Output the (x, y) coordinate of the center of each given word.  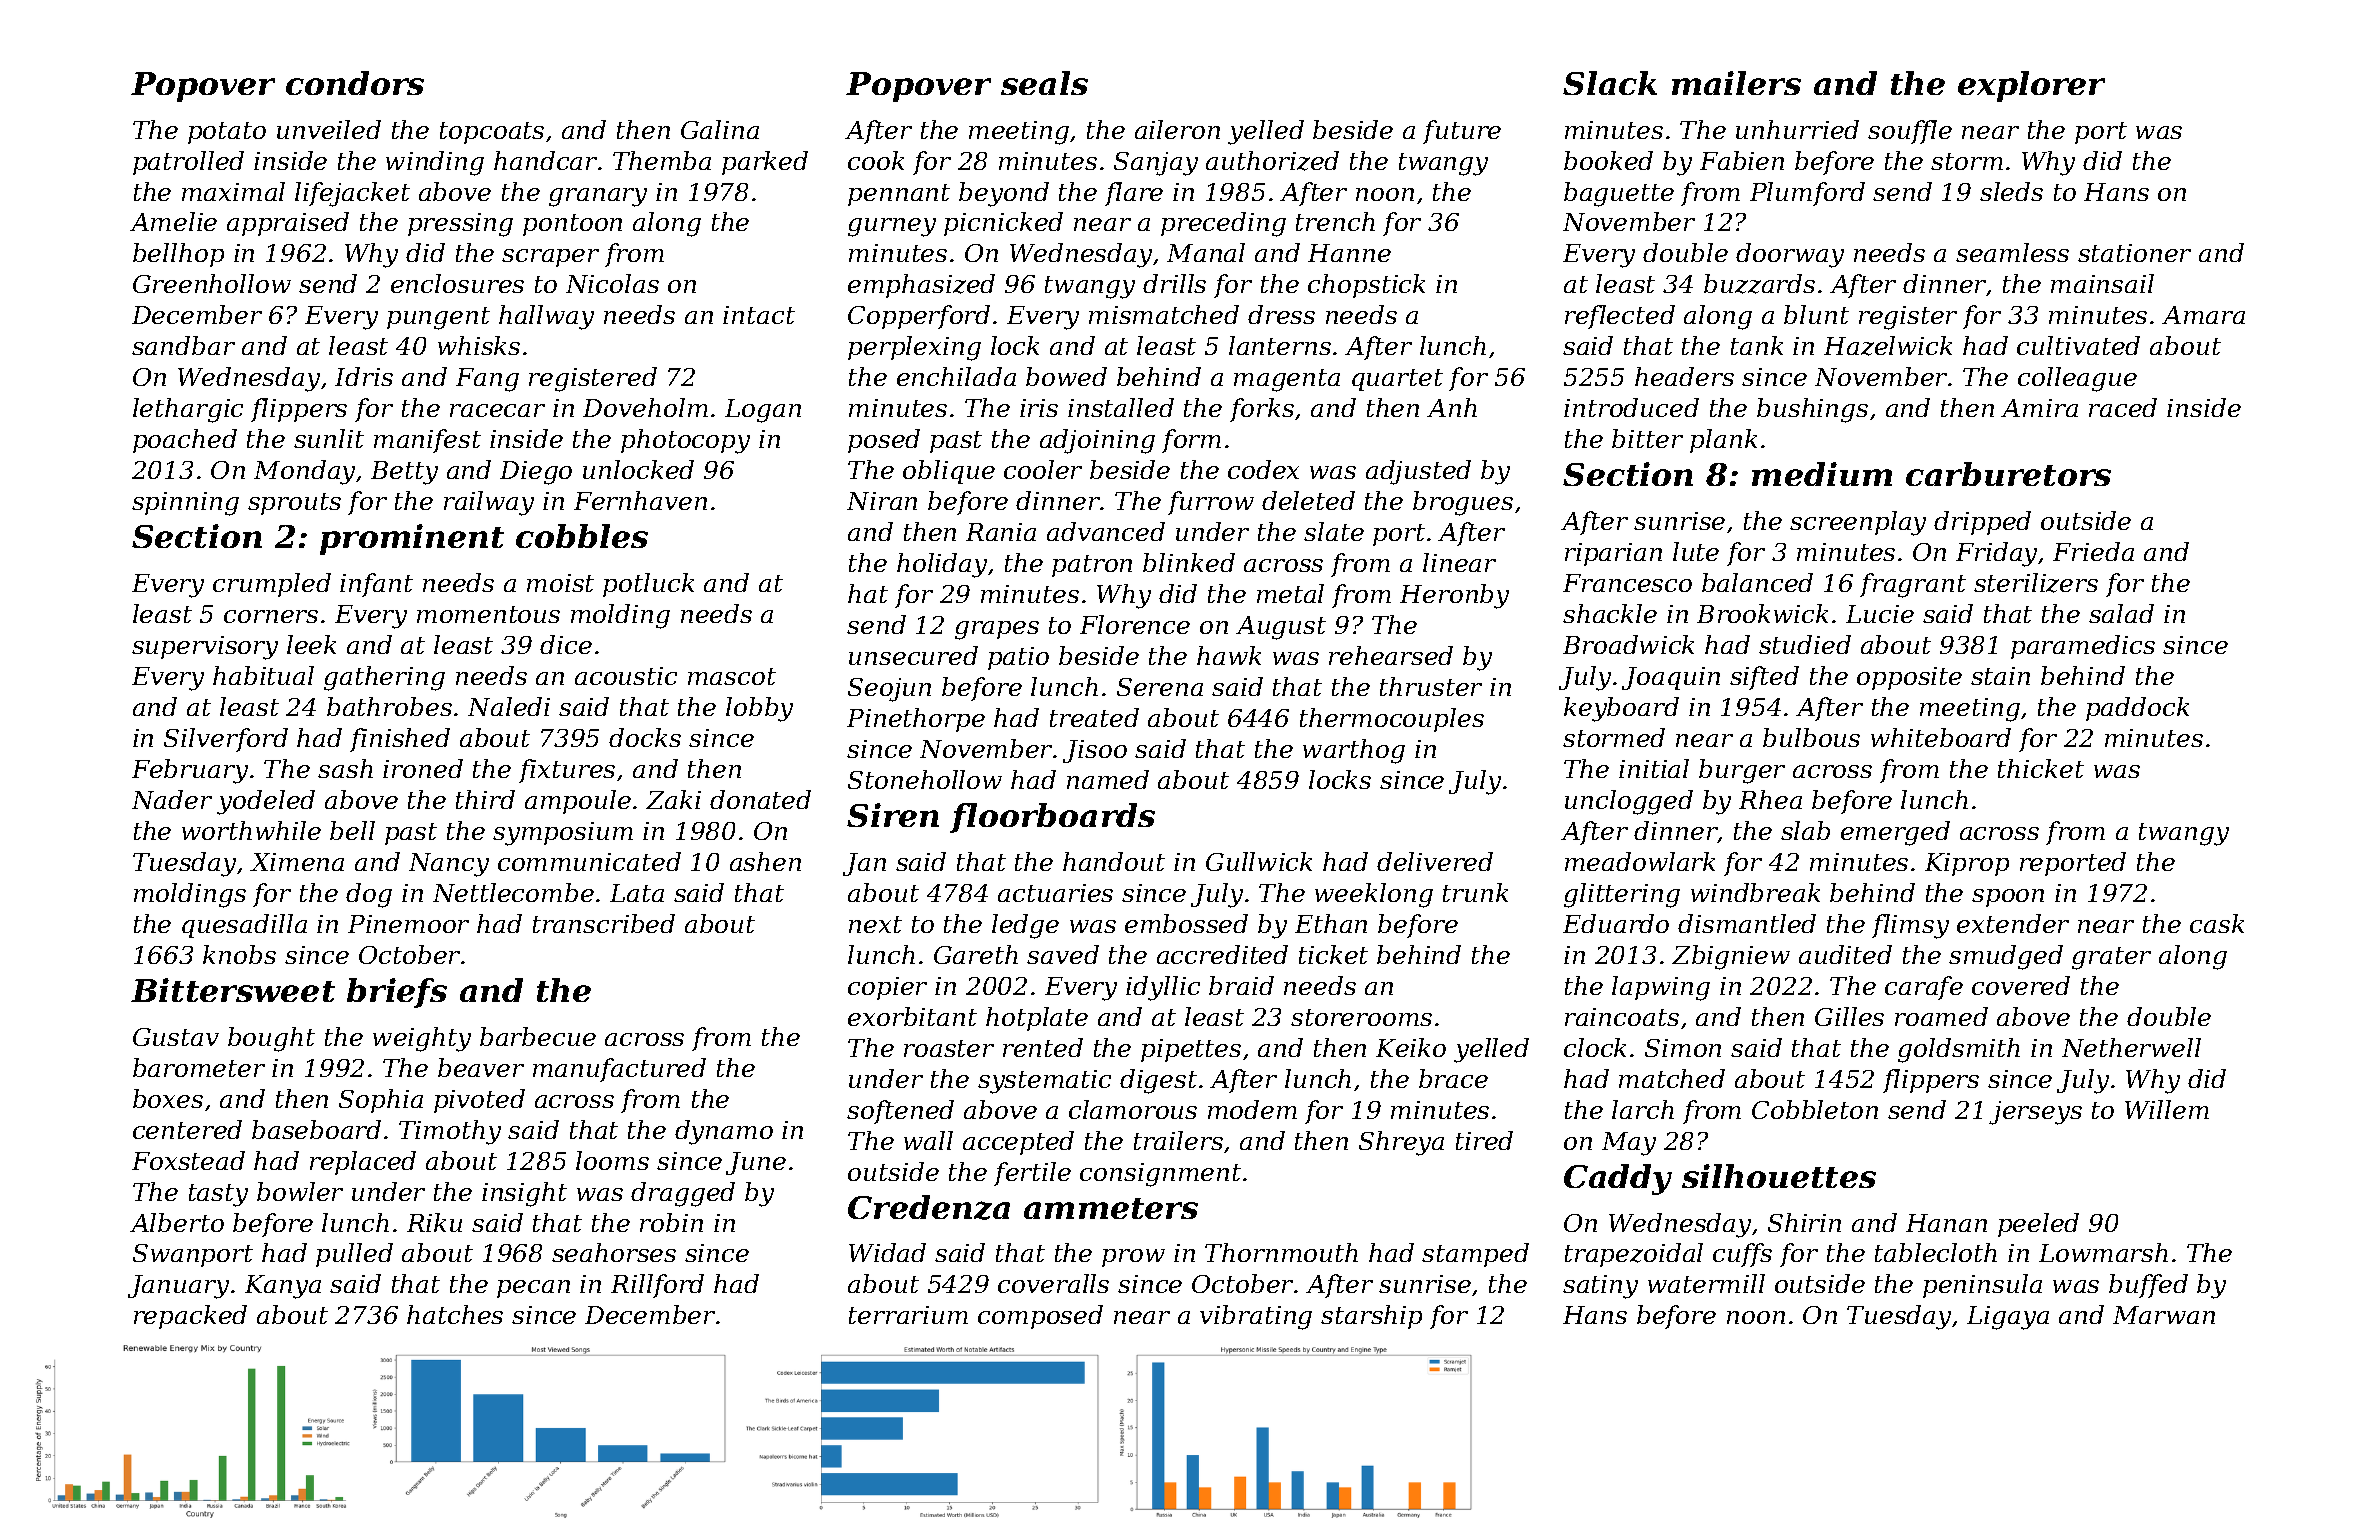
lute (1696, 551)
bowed (1066, 376)
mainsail (2102, 283)
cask (2217, 923)
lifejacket (352, 194)
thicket (2041, 768)
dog (369, 895)
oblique (949, 472)
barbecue (538, 1036)
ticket (1333, 954)
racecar (497, 410)
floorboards (1052, 818)
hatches (455, 1314)
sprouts (294, 504)
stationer (2134, 253)
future (1462, 132)
